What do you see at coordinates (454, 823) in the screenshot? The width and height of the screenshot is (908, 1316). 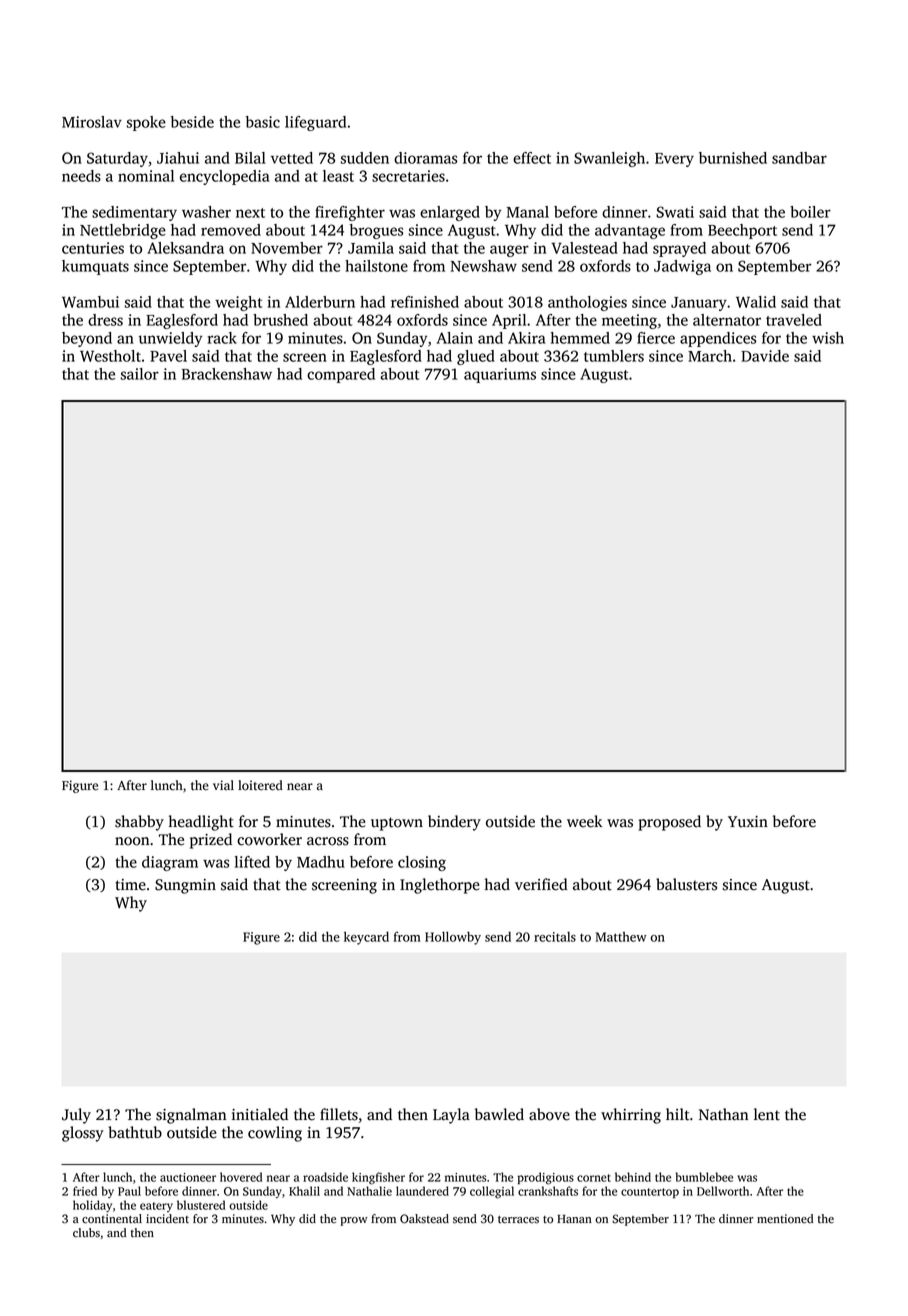 I see `bindery` at bounding box center [454, 823].
